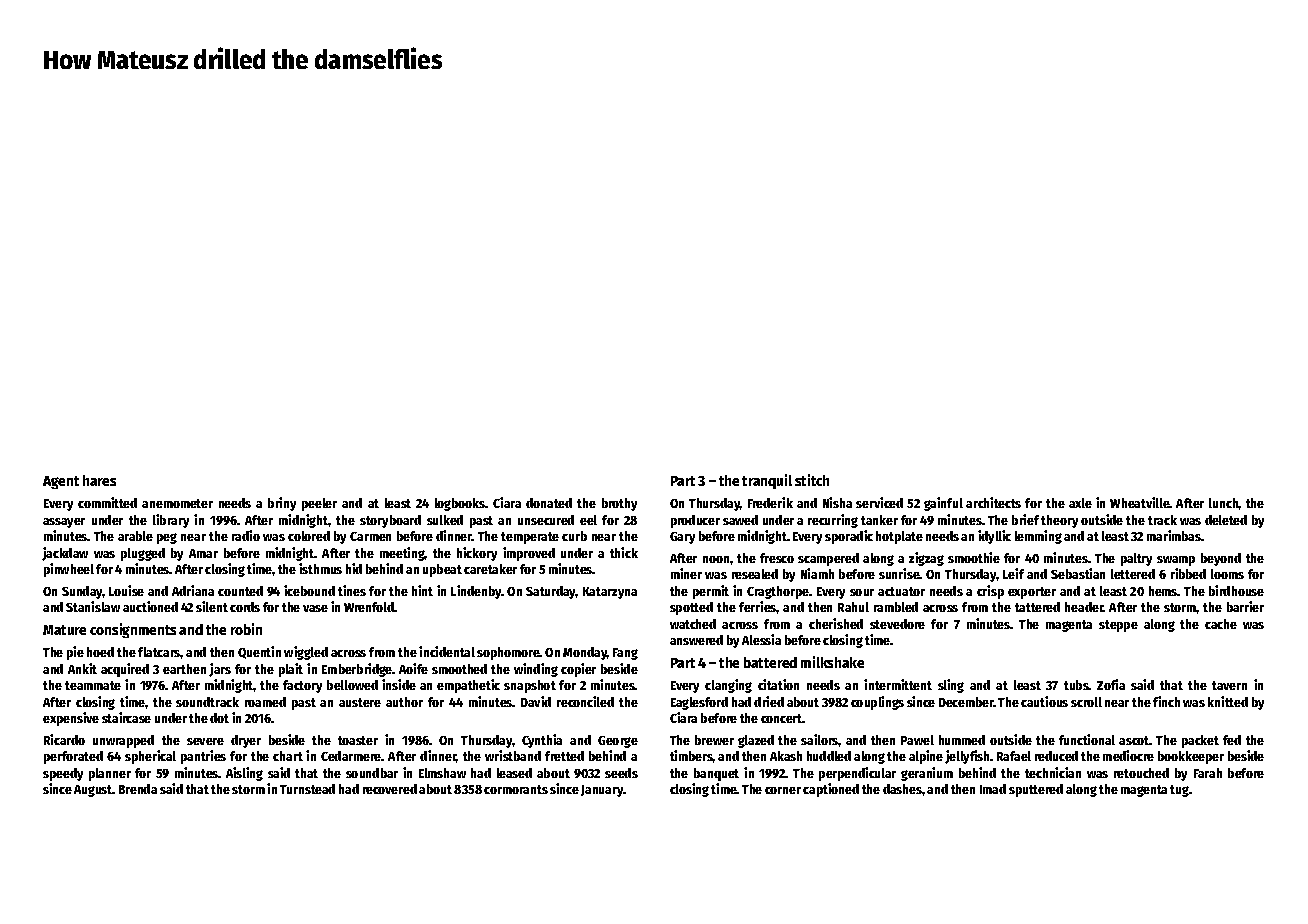  Describe the element at coordinates (812, 480) in the screenshot. I see `stitch` at that location.
